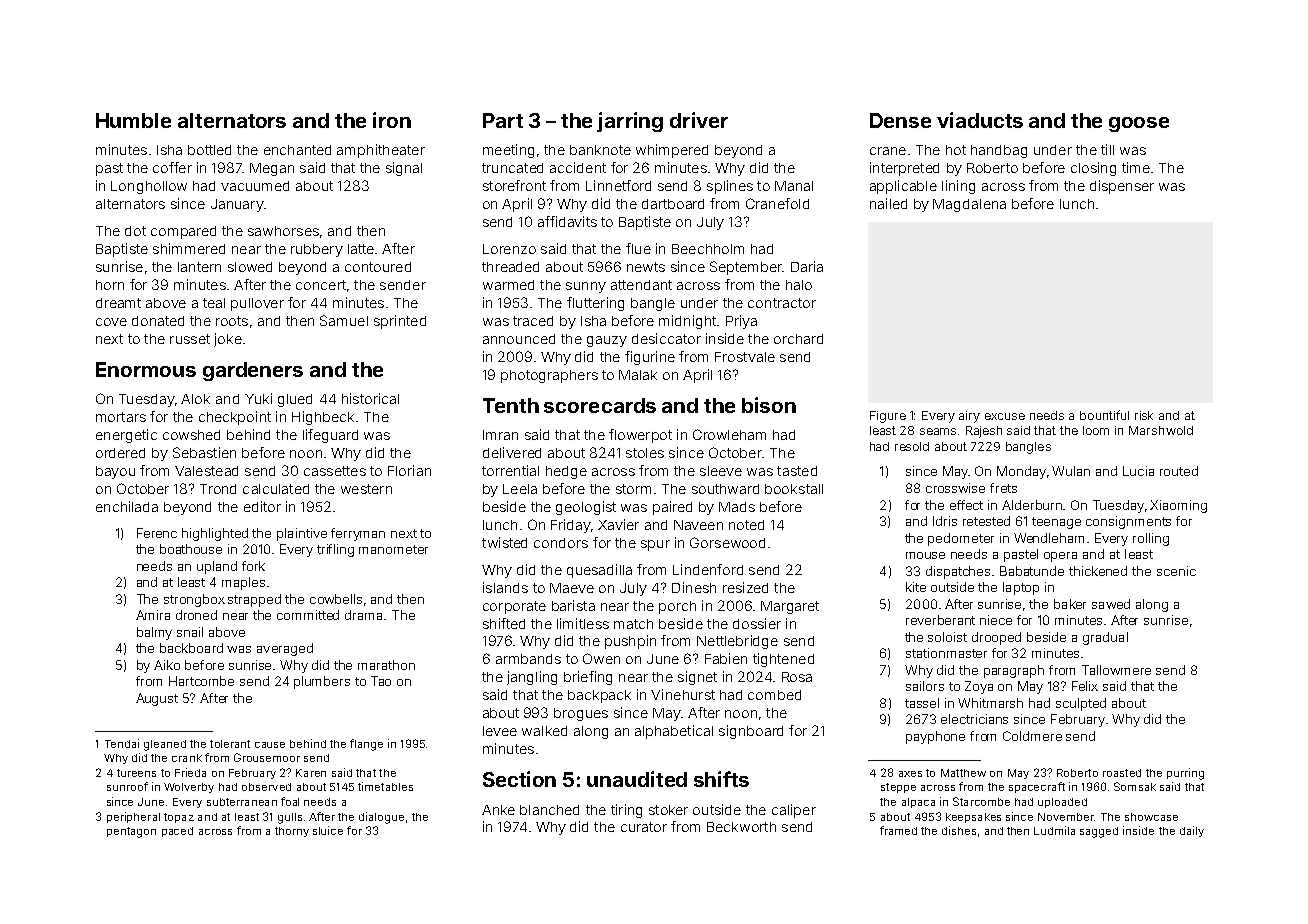  What do you see at coordinates (900, 120) in the document?
I see `Dense` at bounding box center [900, 120].
